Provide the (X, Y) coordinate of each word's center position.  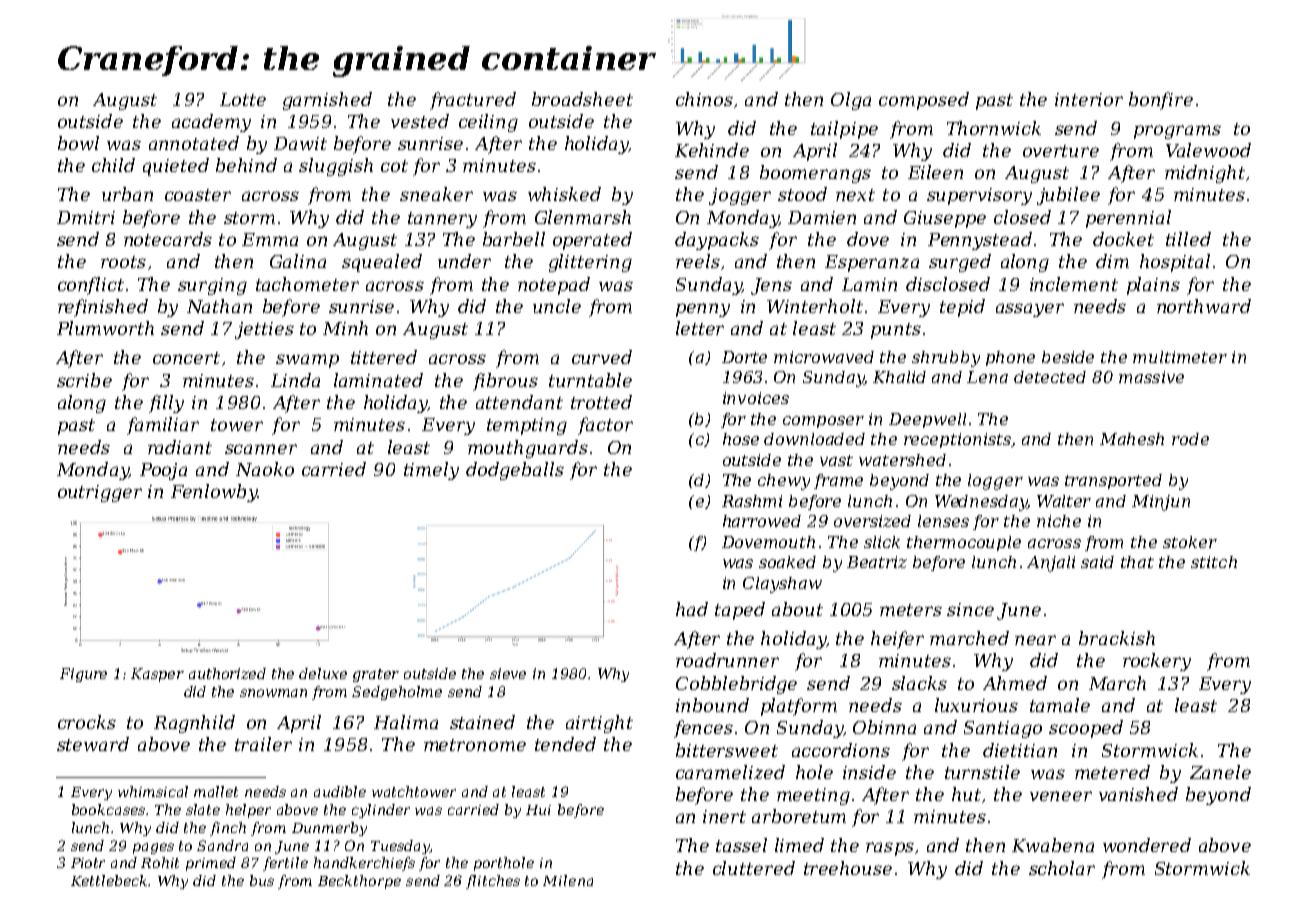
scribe (84, 380)
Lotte (243, 99)
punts (896, 331)
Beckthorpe (359, 882)
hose (741, 439)
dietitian (1020, 750)
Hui (538, 810)
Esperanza (872, 263)
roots (123, 262)
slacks (919, 683)
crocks (87, 722)
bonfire (1161, 101)
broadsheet (582, 99)
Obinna (884, 727)
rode (1190, 439)
